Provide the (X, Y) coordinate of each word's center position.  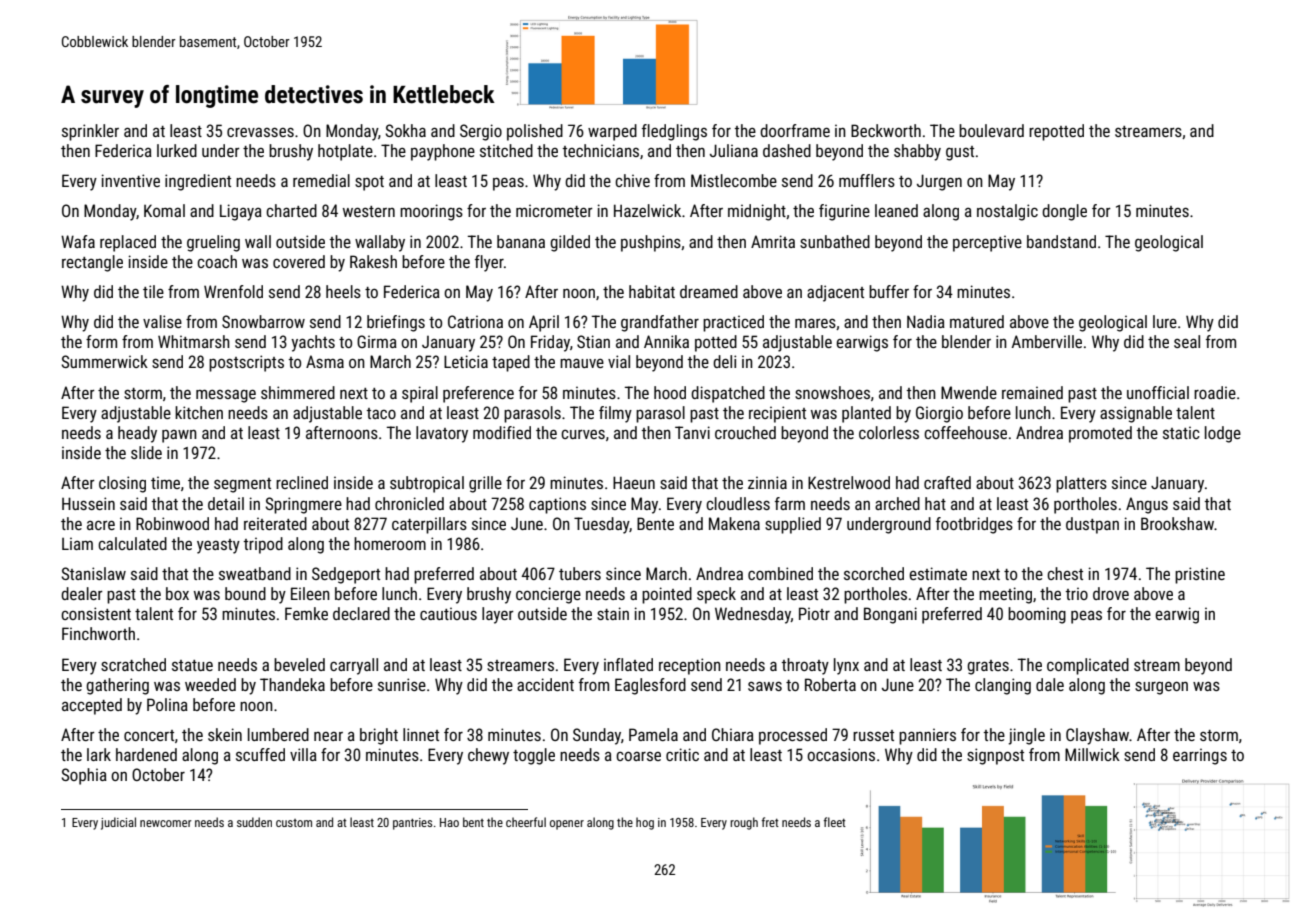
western (369, 211)
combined (780, 573)
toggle (534, 756)
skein (225, 734)
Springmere (303, 505)
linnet (421, 734)
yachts (313, 343)
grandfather (660, 323)
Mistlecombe (734, 180)
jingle (1027, 736)
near (328, 736)
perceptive (987, 243)
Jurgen (939, 182)
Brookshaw (1177, 523)
